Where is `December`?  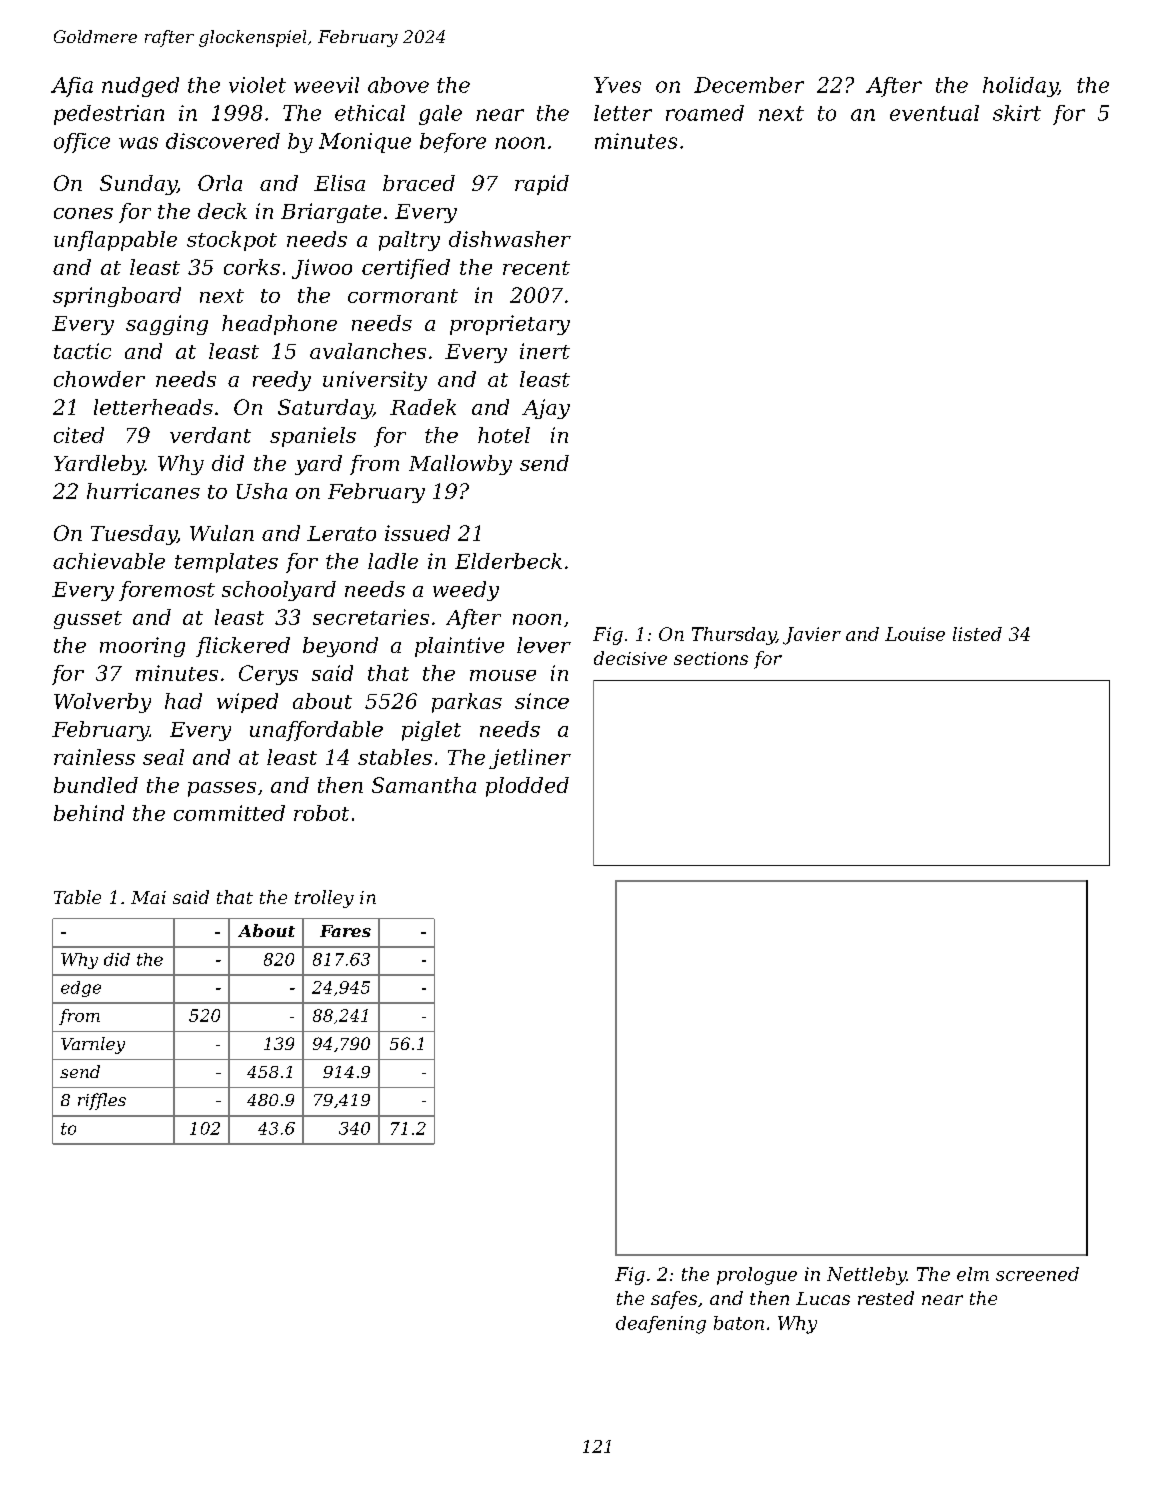
December is located at coordinates (749, 85).
